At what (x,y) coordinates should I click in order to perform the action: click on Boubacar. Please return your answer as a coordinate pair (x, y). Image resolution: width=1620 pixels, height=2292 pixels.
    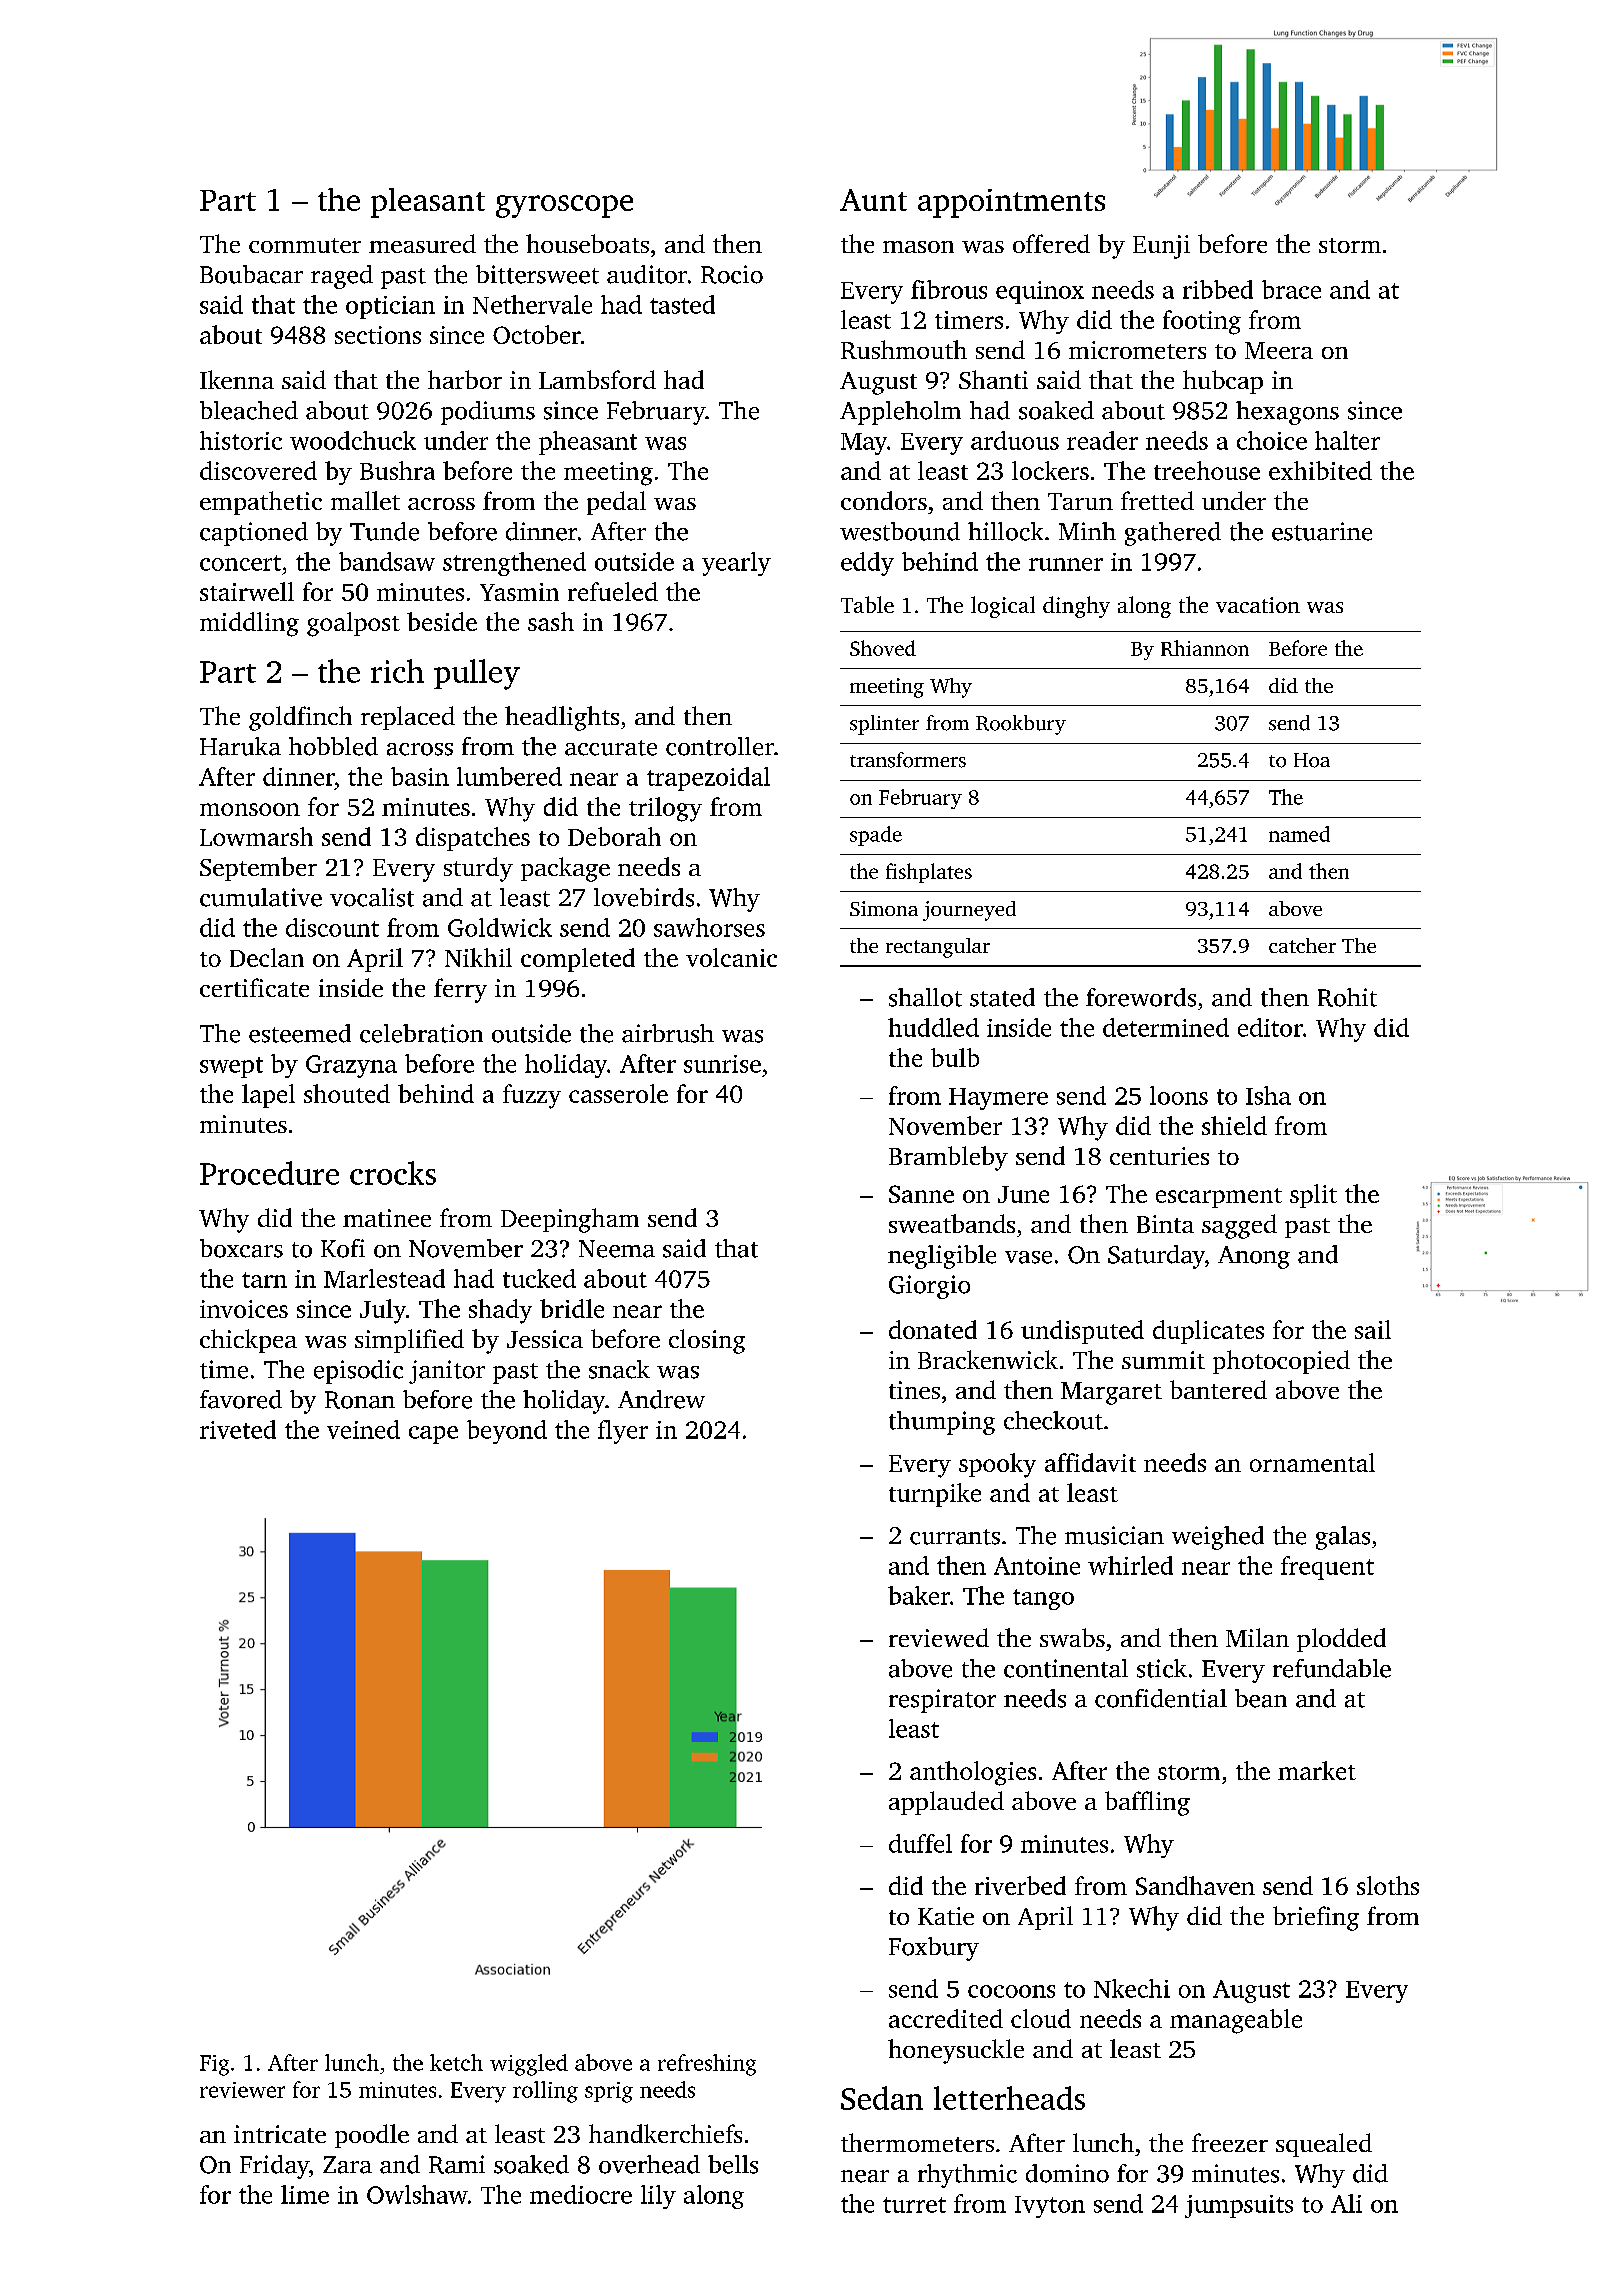
    Looking at the image, I should click on (251, 274).
